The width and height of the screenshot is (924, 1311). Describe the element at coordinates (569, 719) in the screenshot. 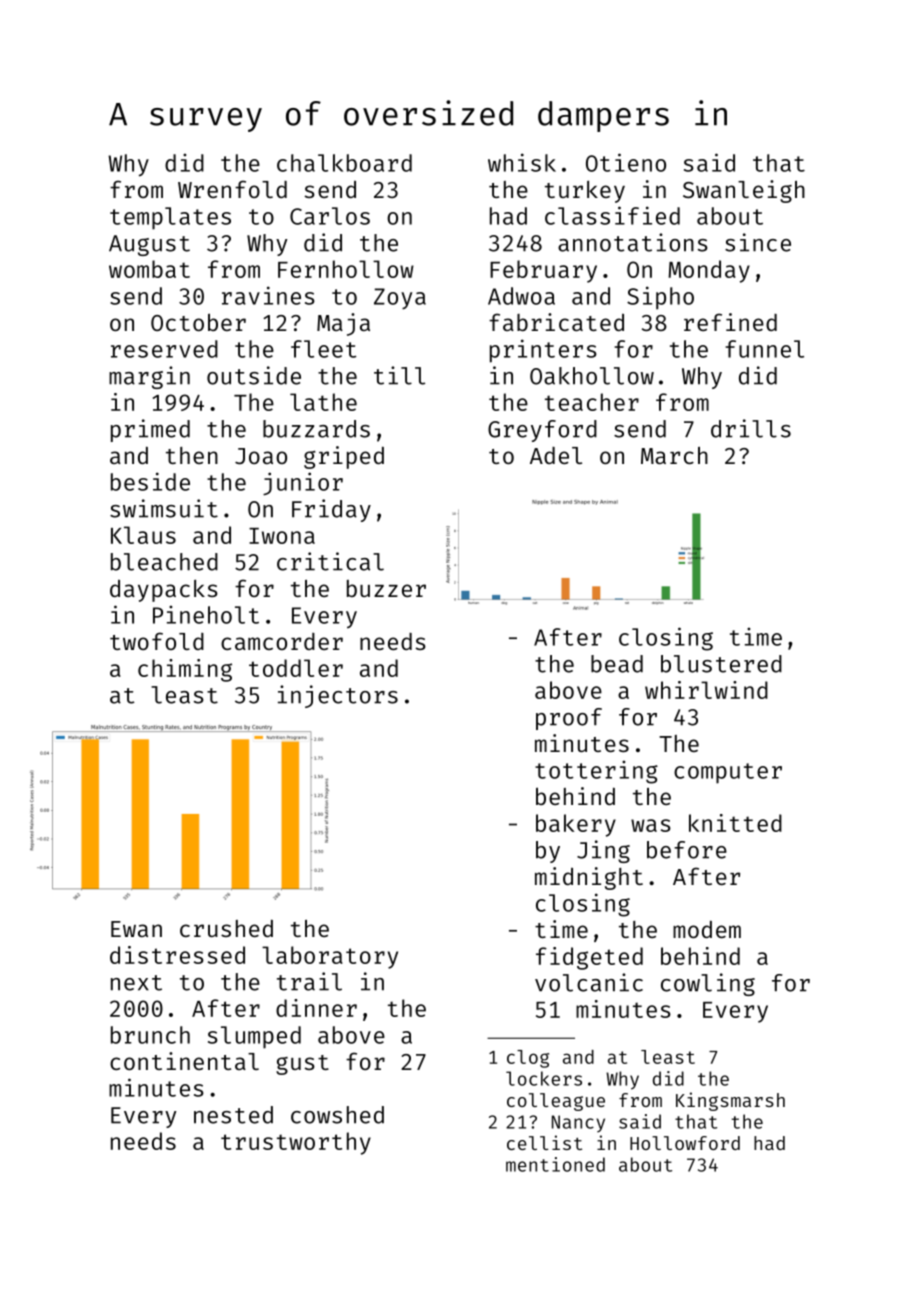

I see `proof` at that location.
